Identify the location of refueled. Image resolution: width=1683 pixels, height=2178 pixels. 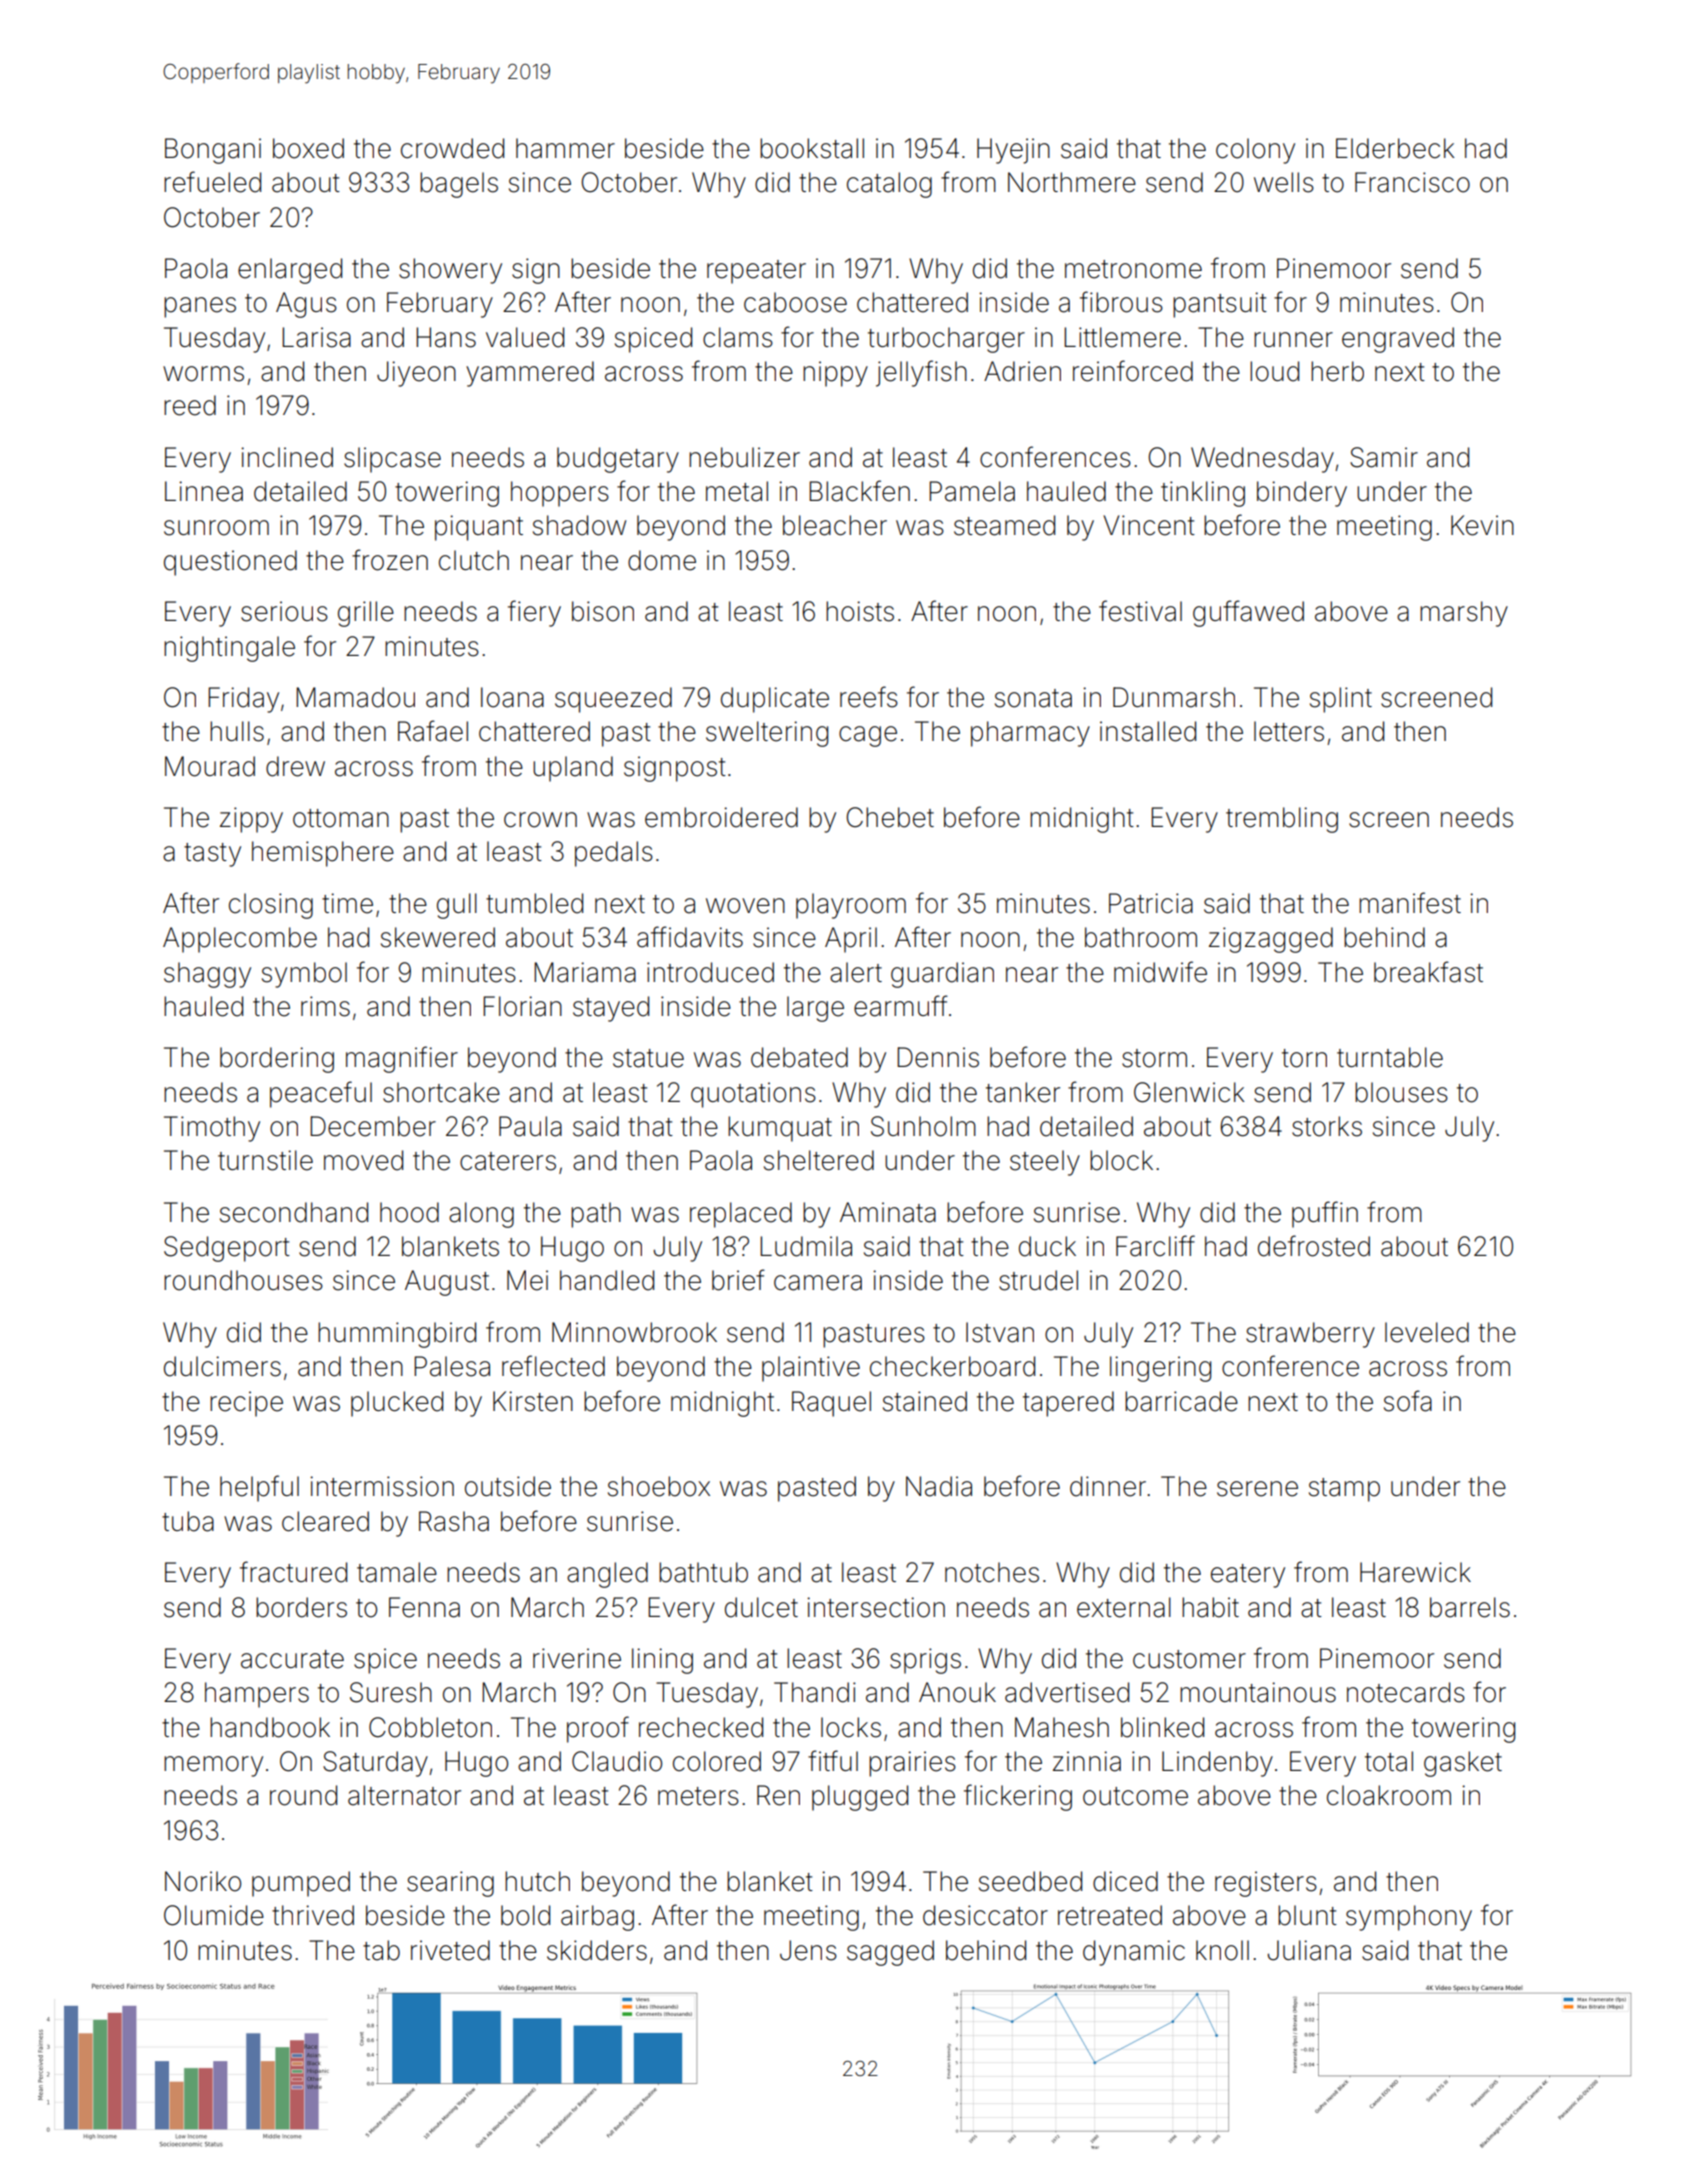
(212, 182).
